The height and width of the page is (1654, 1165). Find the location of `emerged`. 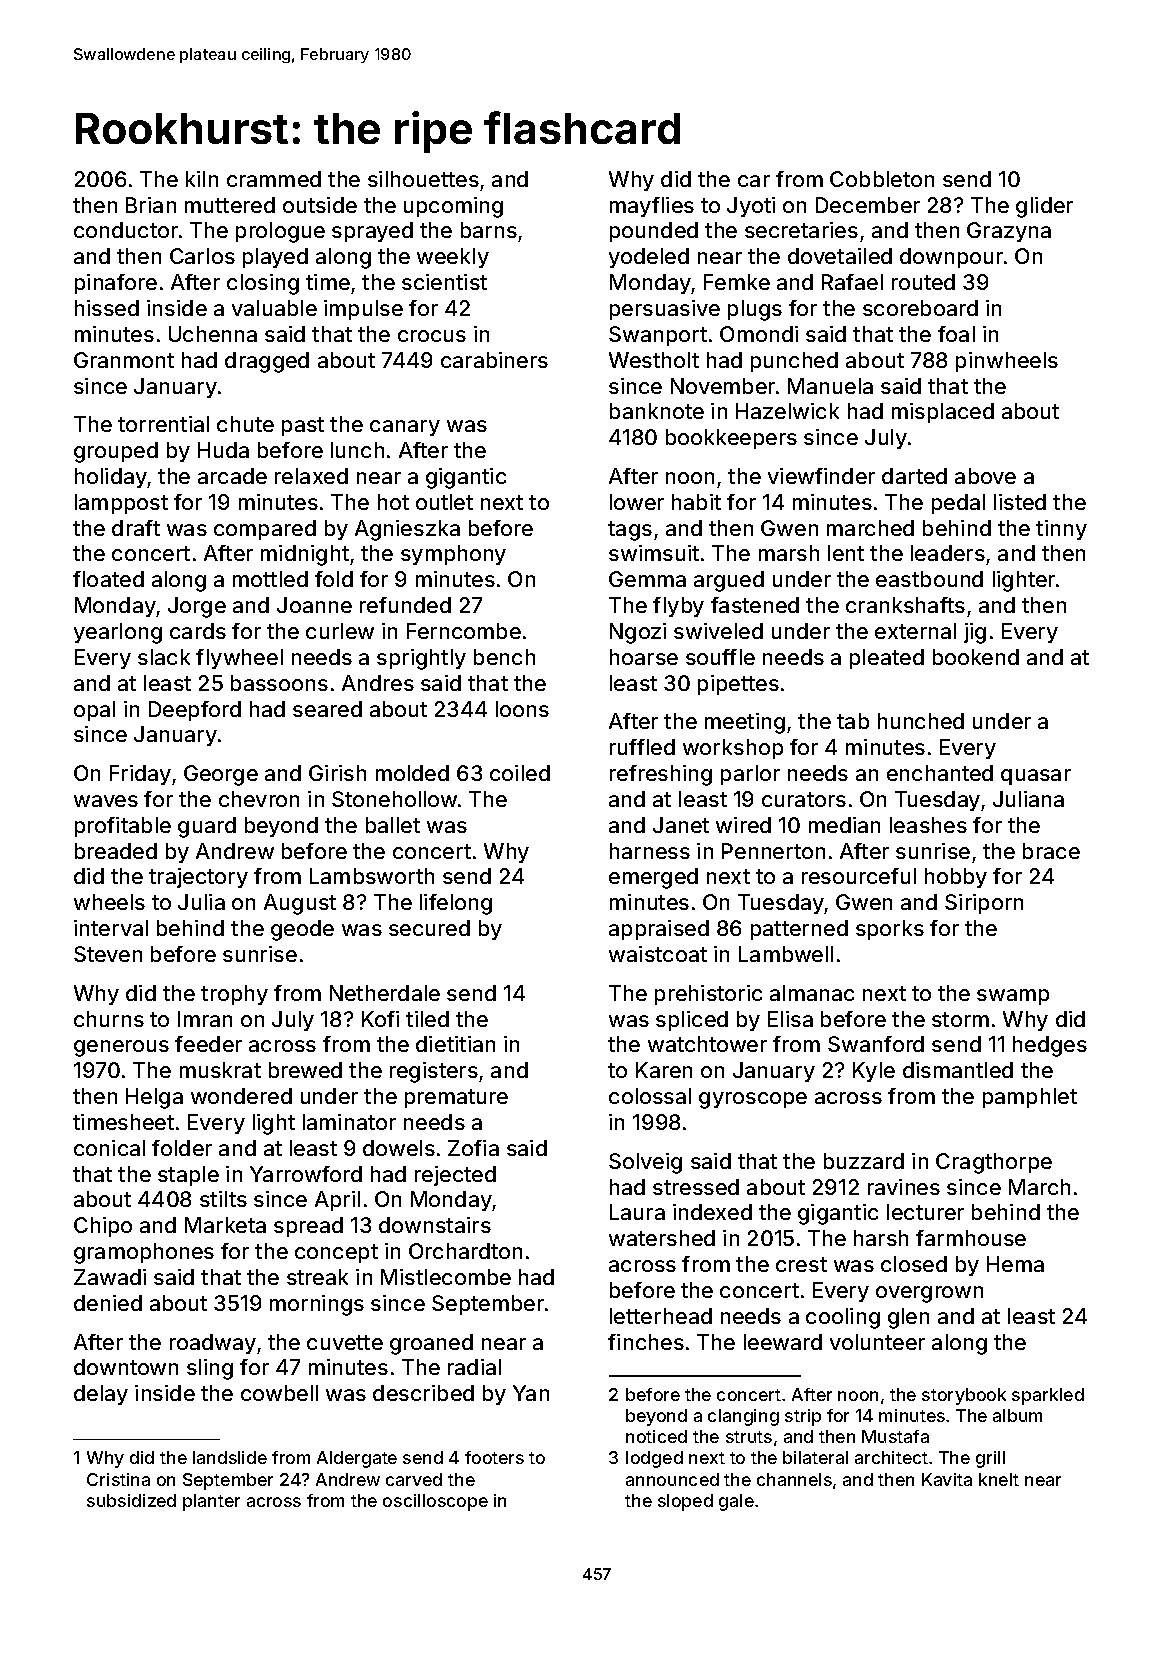

emerged is located at coordinates (653, 878).
